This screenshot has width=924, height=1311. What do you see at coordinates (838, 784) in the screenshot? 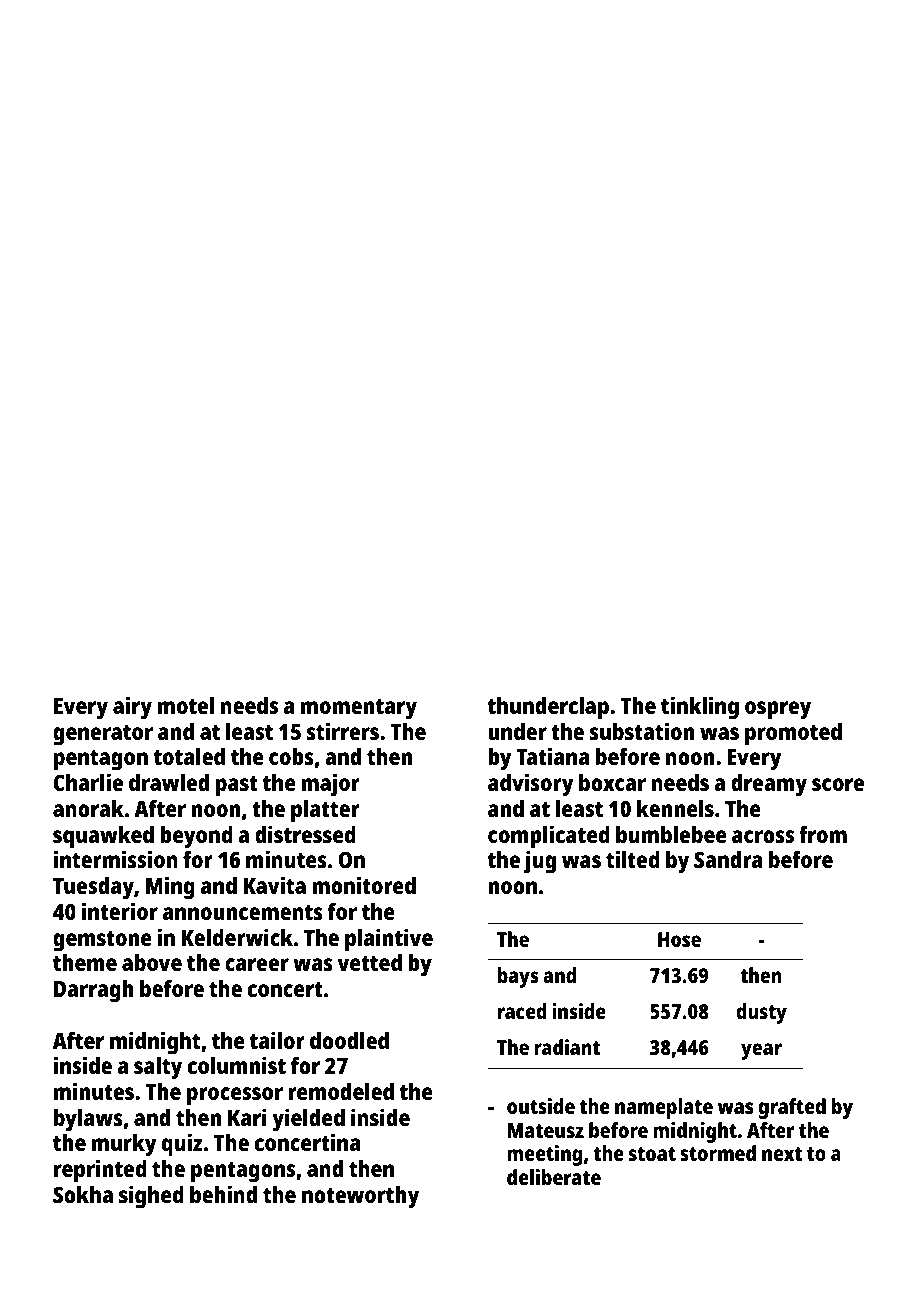
I see `score` at bounding box center [838, 784].
